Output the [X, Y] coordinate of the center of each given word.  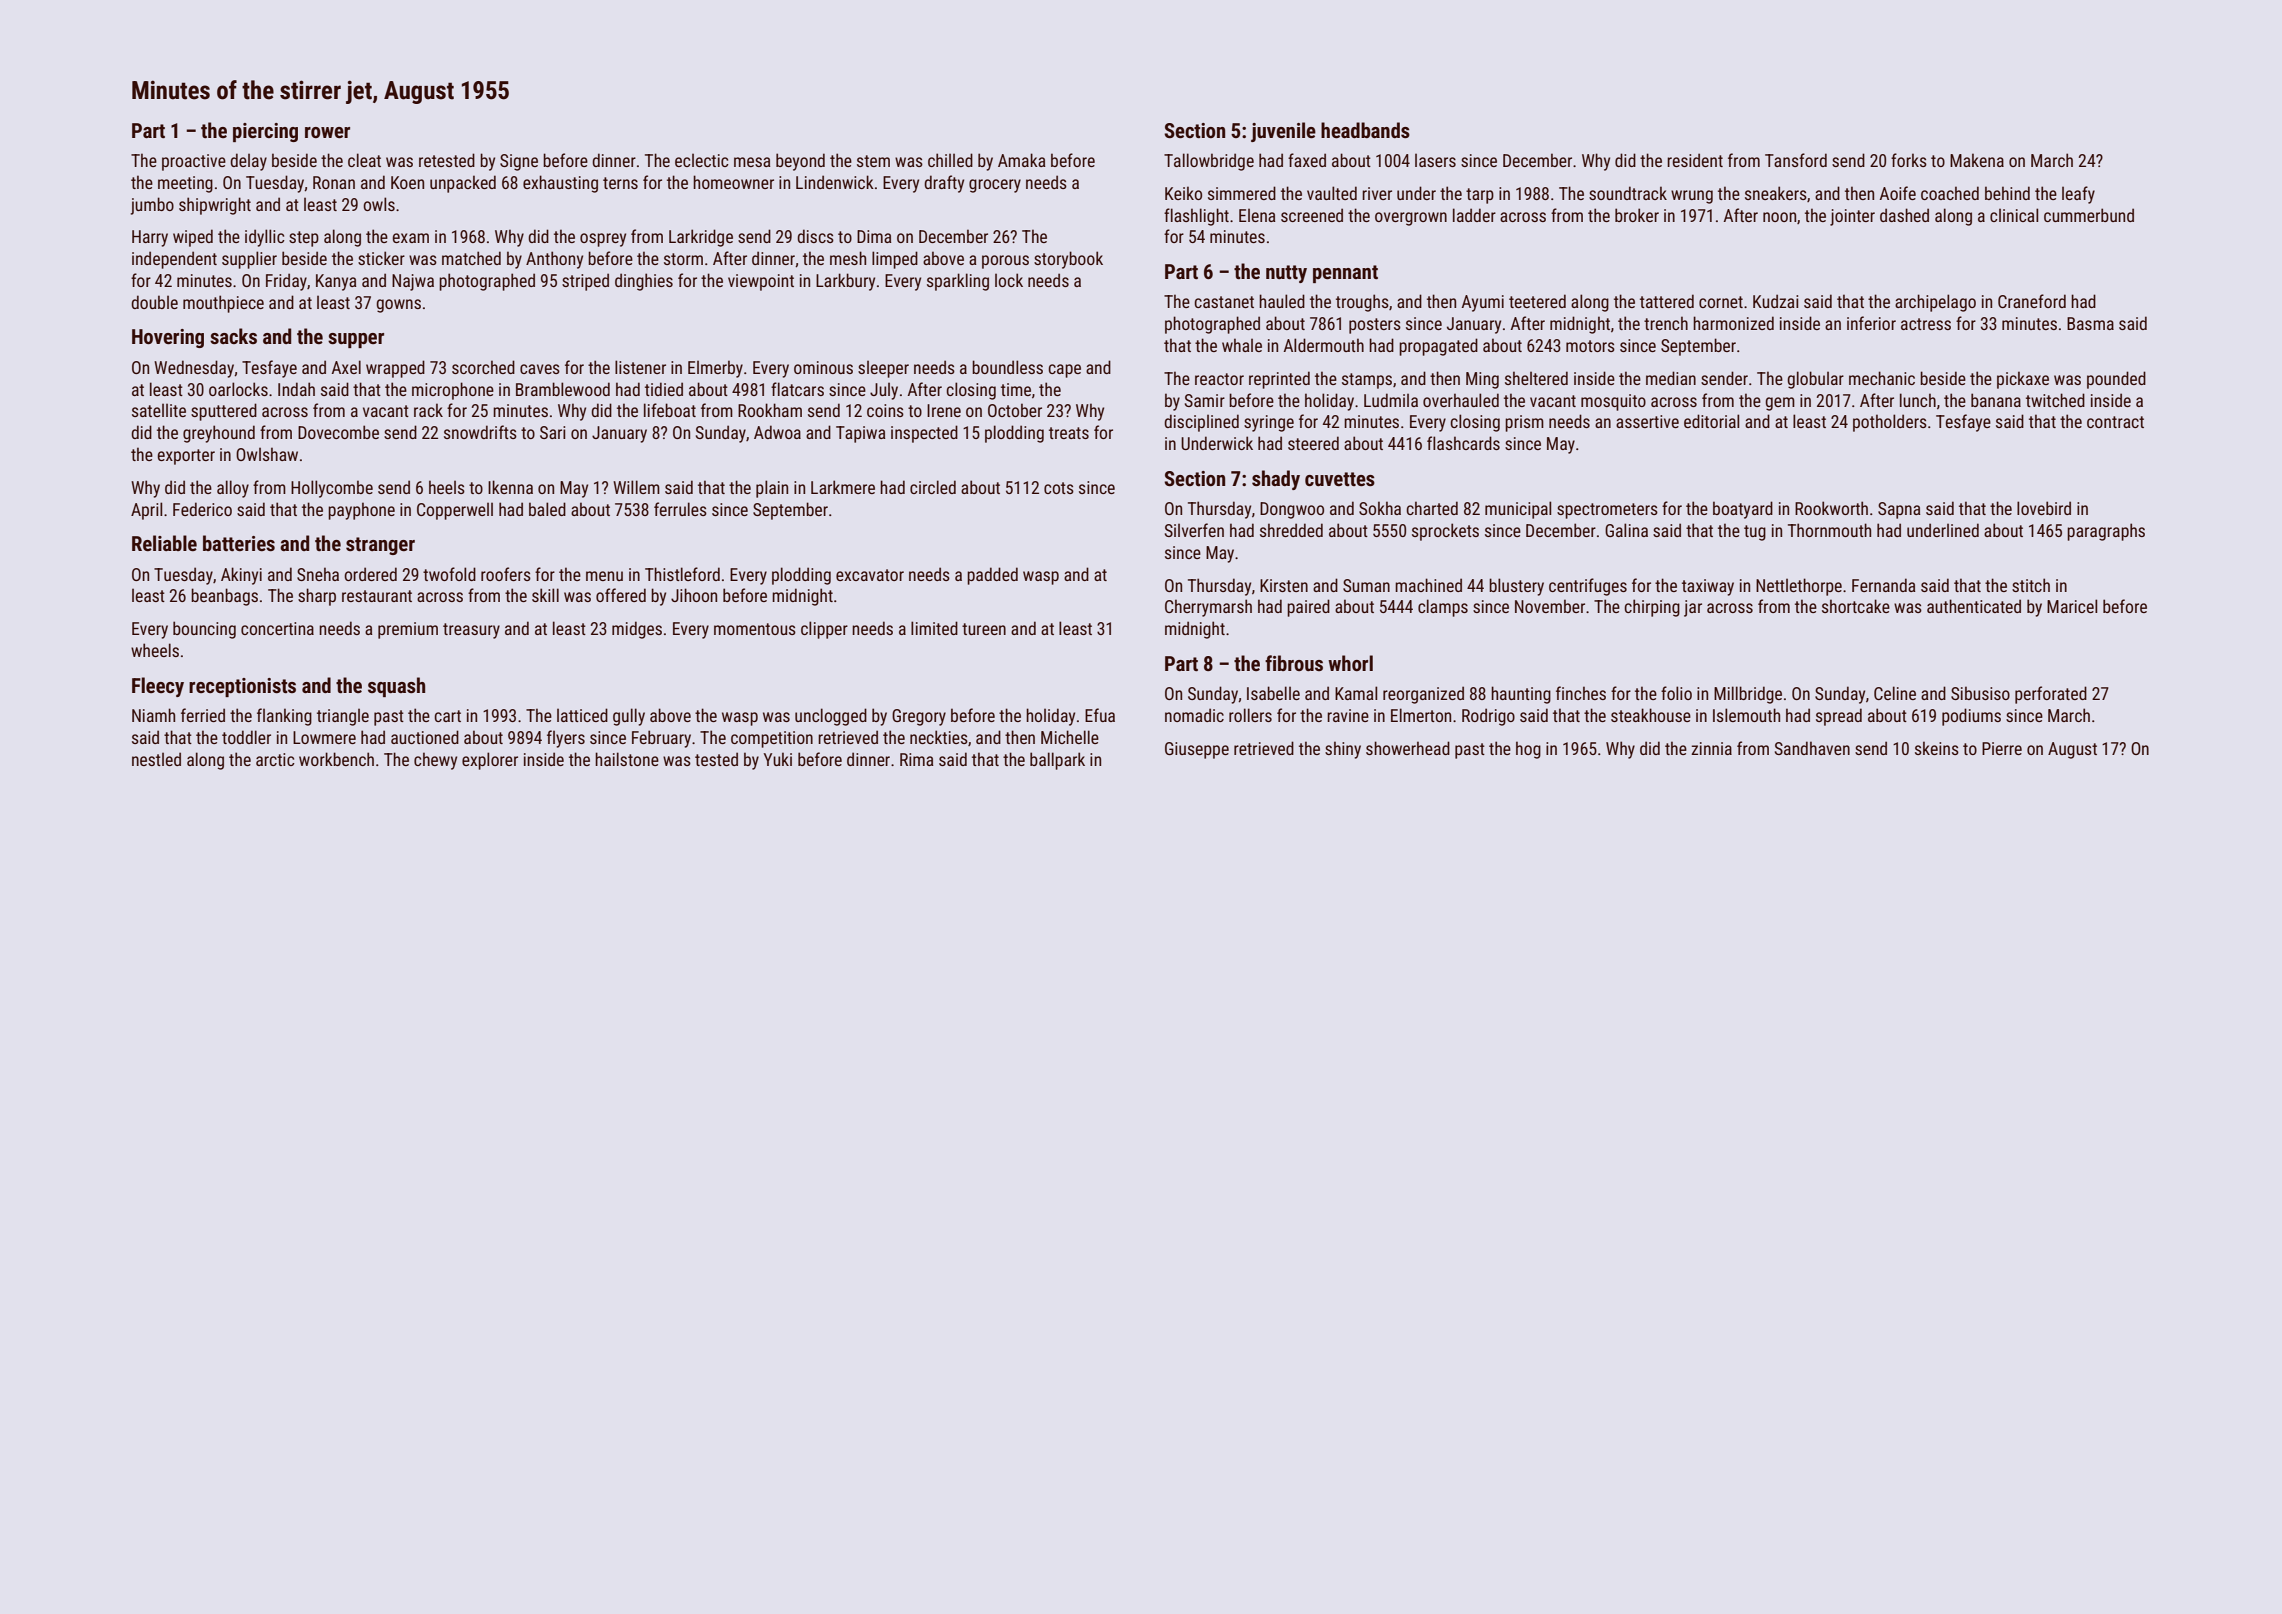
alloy [233, 489]
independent [174, 260]
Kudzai [1775, 301]
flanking [284, 717]
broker [1637, 215]
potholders [1890, 423]
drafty [944, 184]
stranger [380, 546]
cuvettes [1340, 479]
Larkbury [845, 282]
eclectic [702, 160]
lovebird [2044, 508]
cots [1059, 488]
